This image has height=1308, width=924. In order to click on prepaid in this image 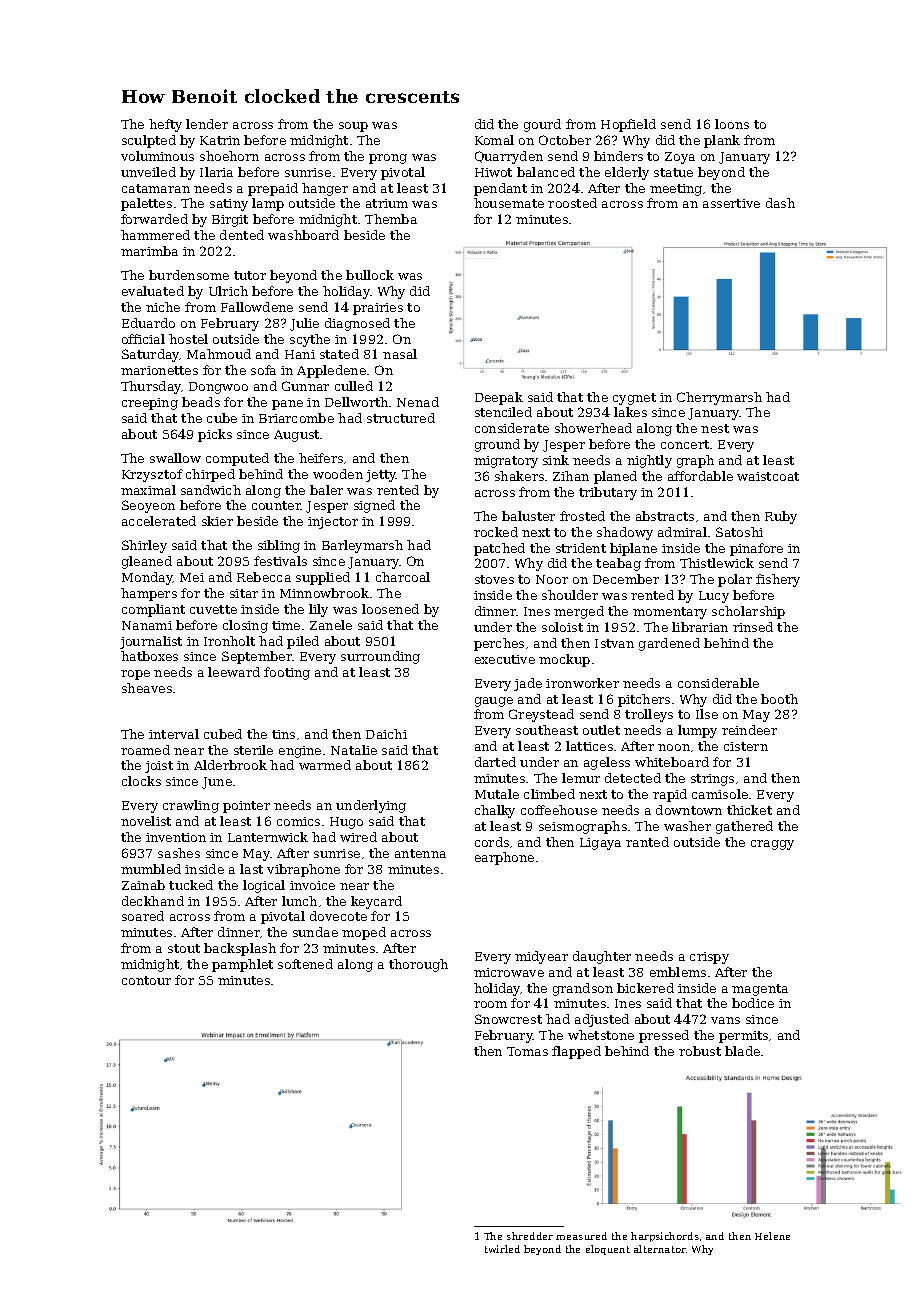, I will do `click(273, 189)`.
